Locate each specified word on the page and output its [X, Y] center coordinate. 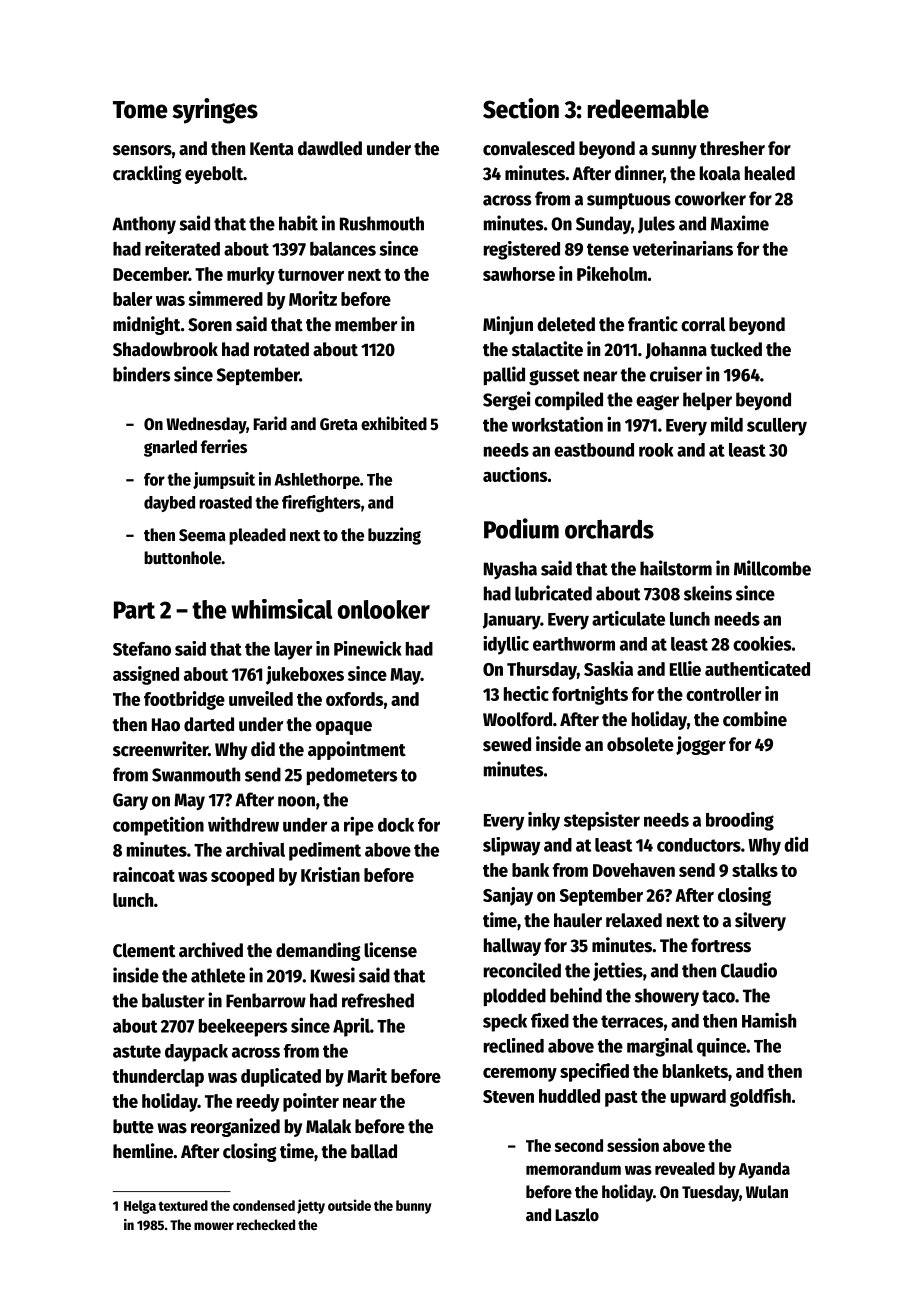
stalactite [547, 349]
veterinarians [682, 248]
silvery [760, 921]
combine [755, 719]
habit [298, 223]
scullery [777, 427]
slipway [511, 846]
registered [522, 250]
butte [133, 1126]
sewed [507, 744]
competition [158, 826]
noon [296, 801]
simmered [225, 298]
